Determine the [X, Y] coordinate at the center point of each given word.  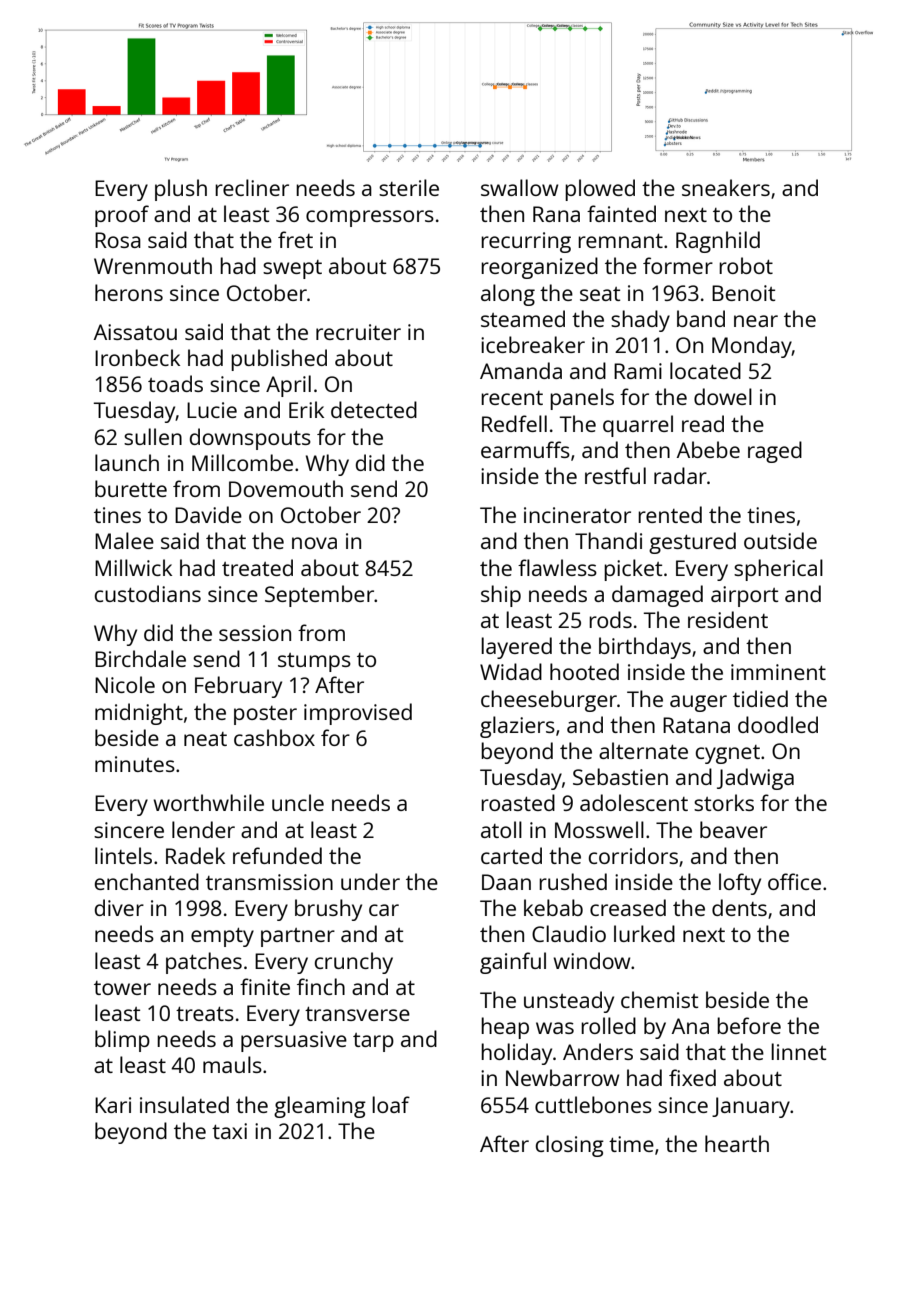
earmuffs [525, 449]
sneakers [726, 187]
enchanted [147, 881]
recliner [252, 187]
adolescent [634, 802]
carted [511, 855]
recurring [526, 242]
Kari [113, 1105]
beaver [733, 829]
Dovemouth [286, 488]
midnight [139, 714]
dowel [723, 396]
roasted [518, 802]
